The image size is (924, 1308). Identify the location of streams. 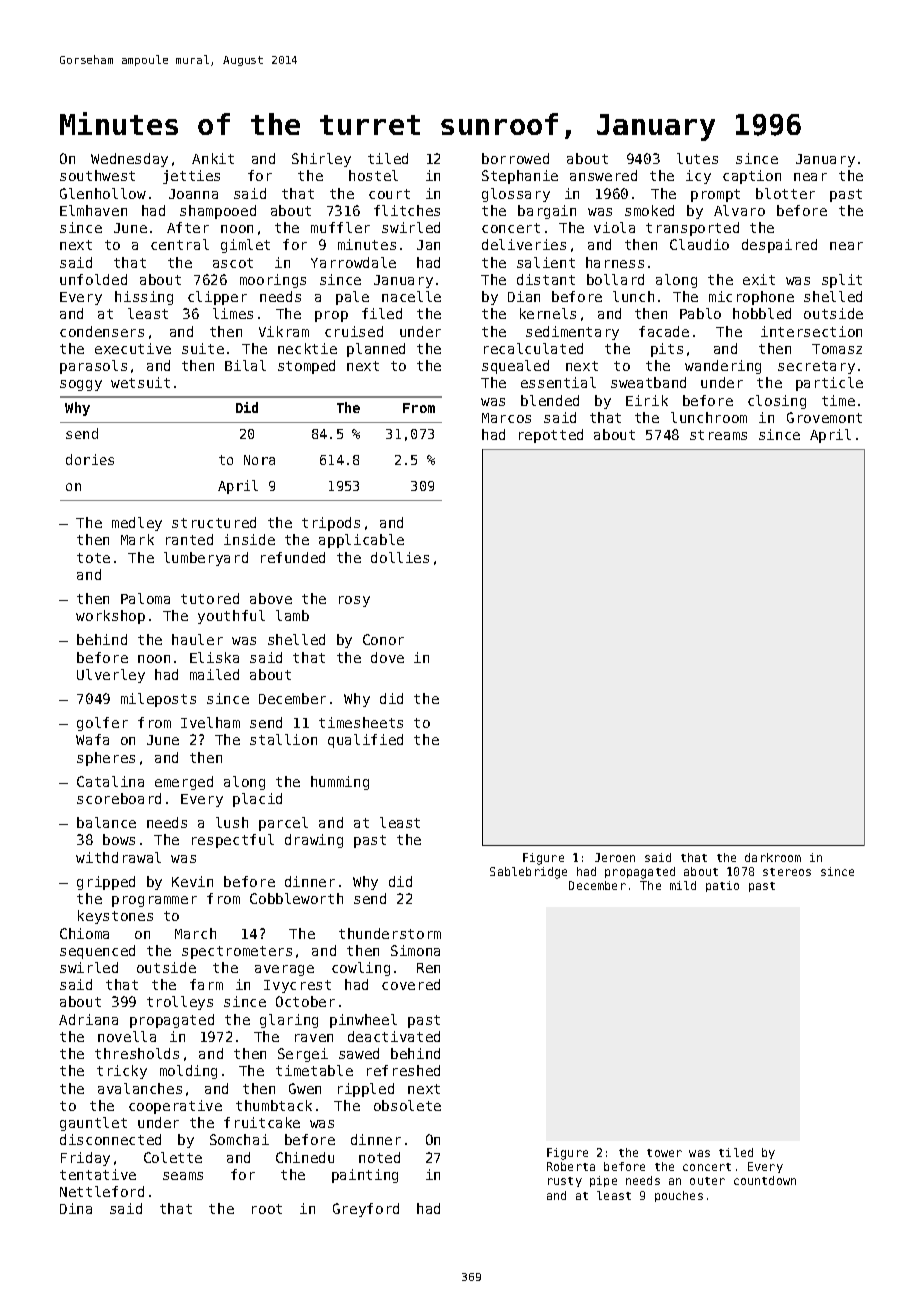
(718, 435).
